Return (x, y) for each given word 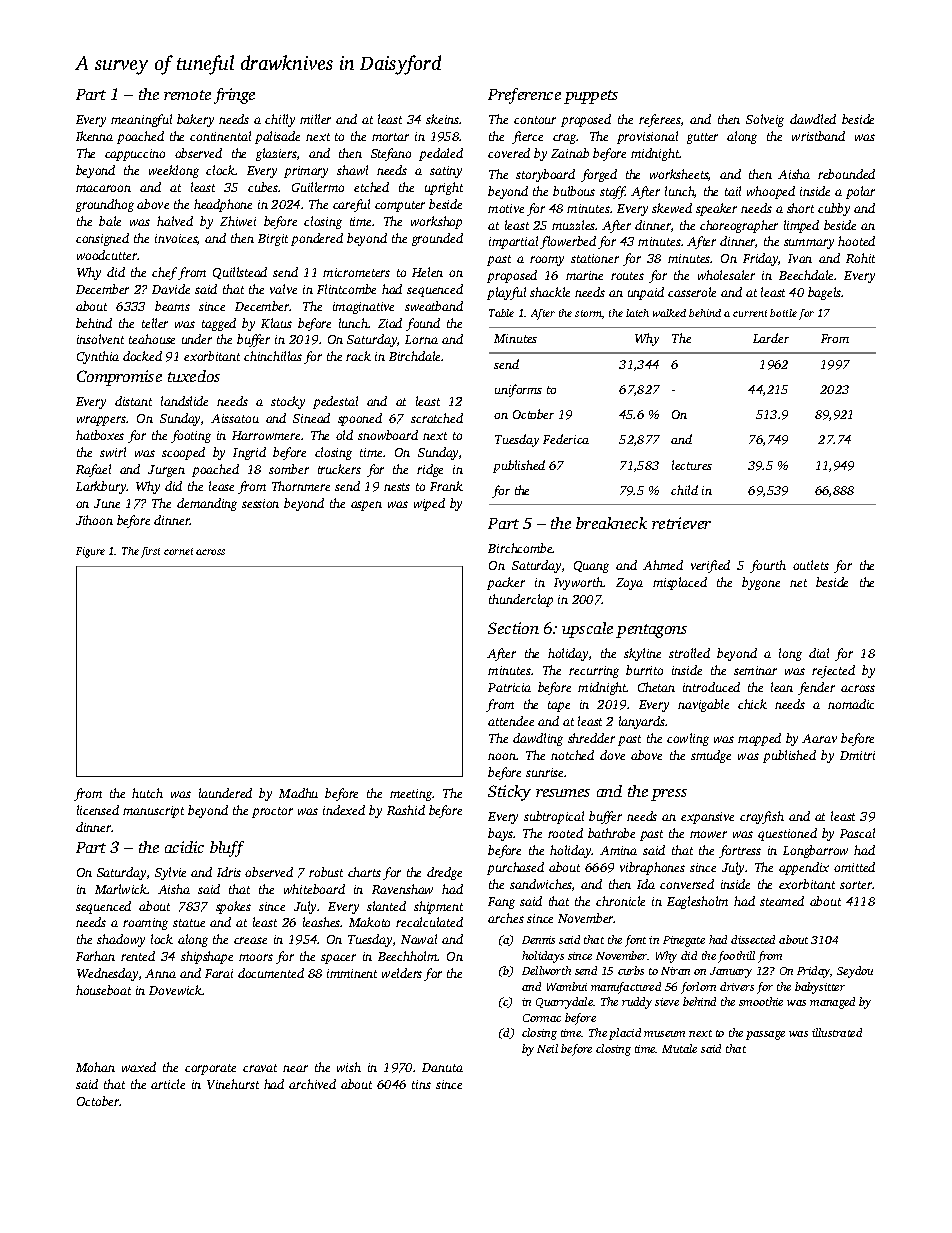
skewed (672, 208)
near (295, 1068)
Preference (524, 96)
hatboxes (100, 435)
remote (187, 95)
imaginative (363, 308)
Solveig (765, 120)
